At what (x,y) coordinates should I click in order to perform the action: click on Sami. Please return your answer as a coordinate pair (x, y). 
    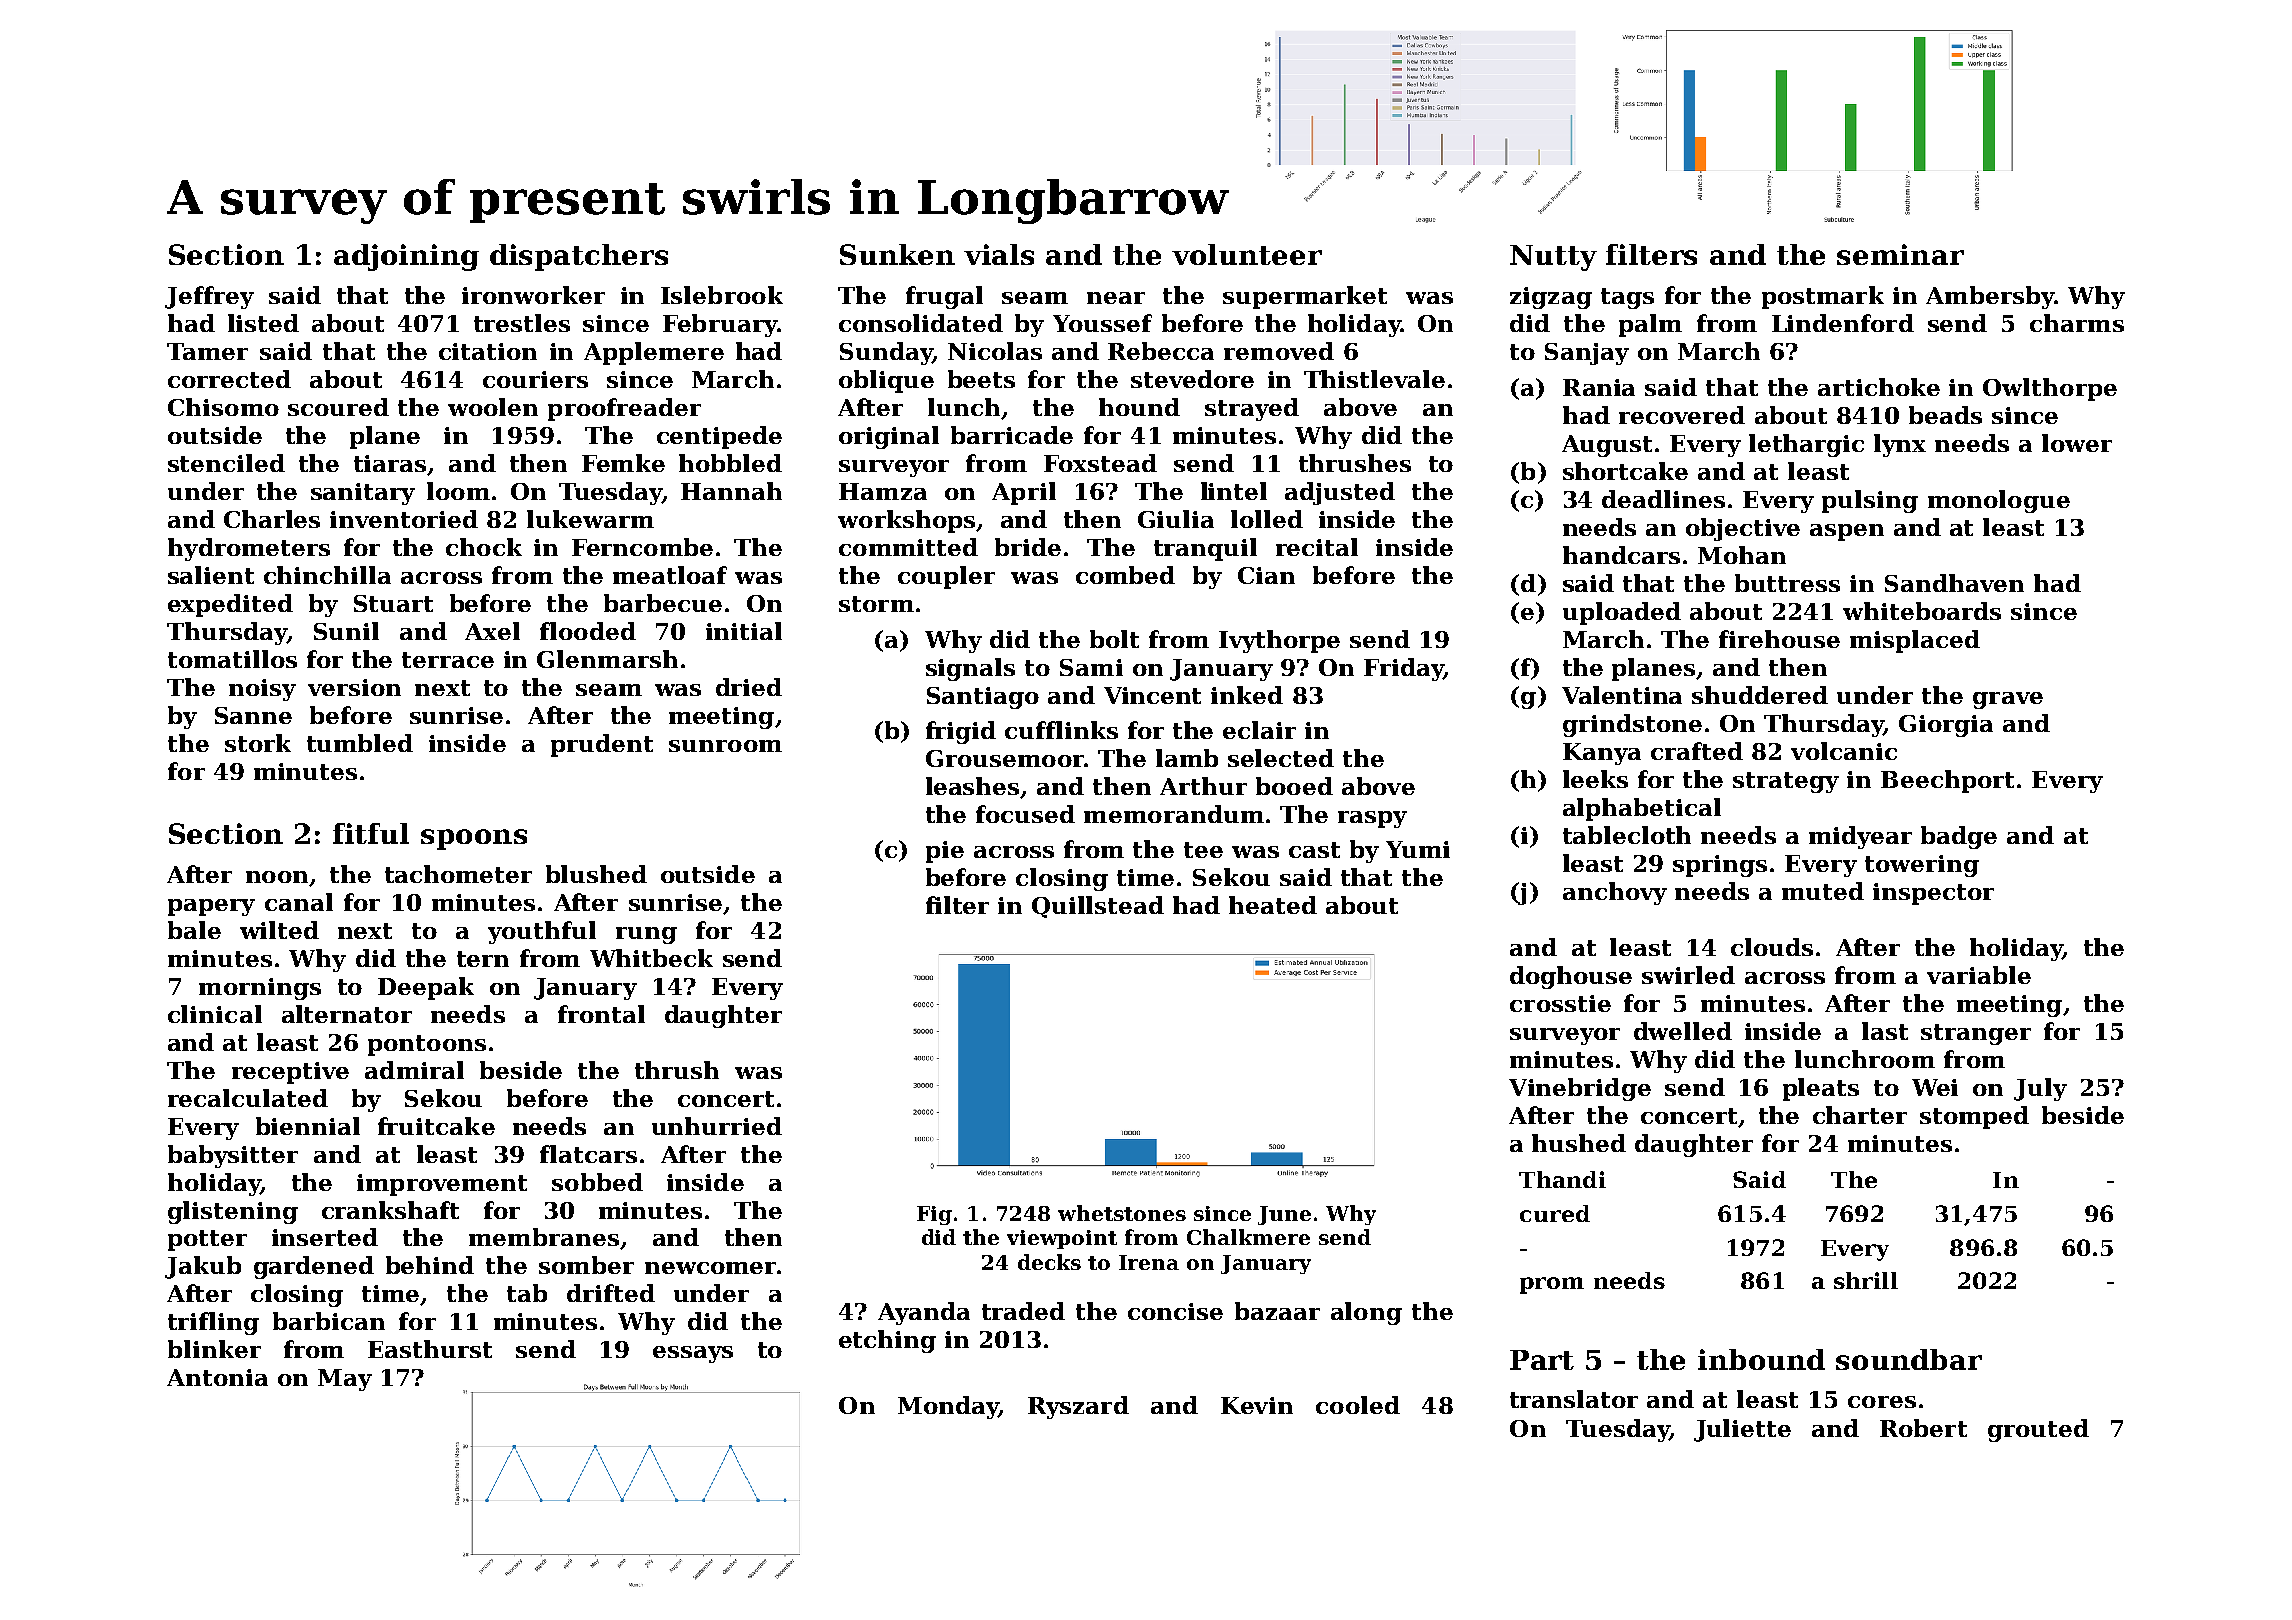
    Looking at the image, I should click on (1091, 667).
